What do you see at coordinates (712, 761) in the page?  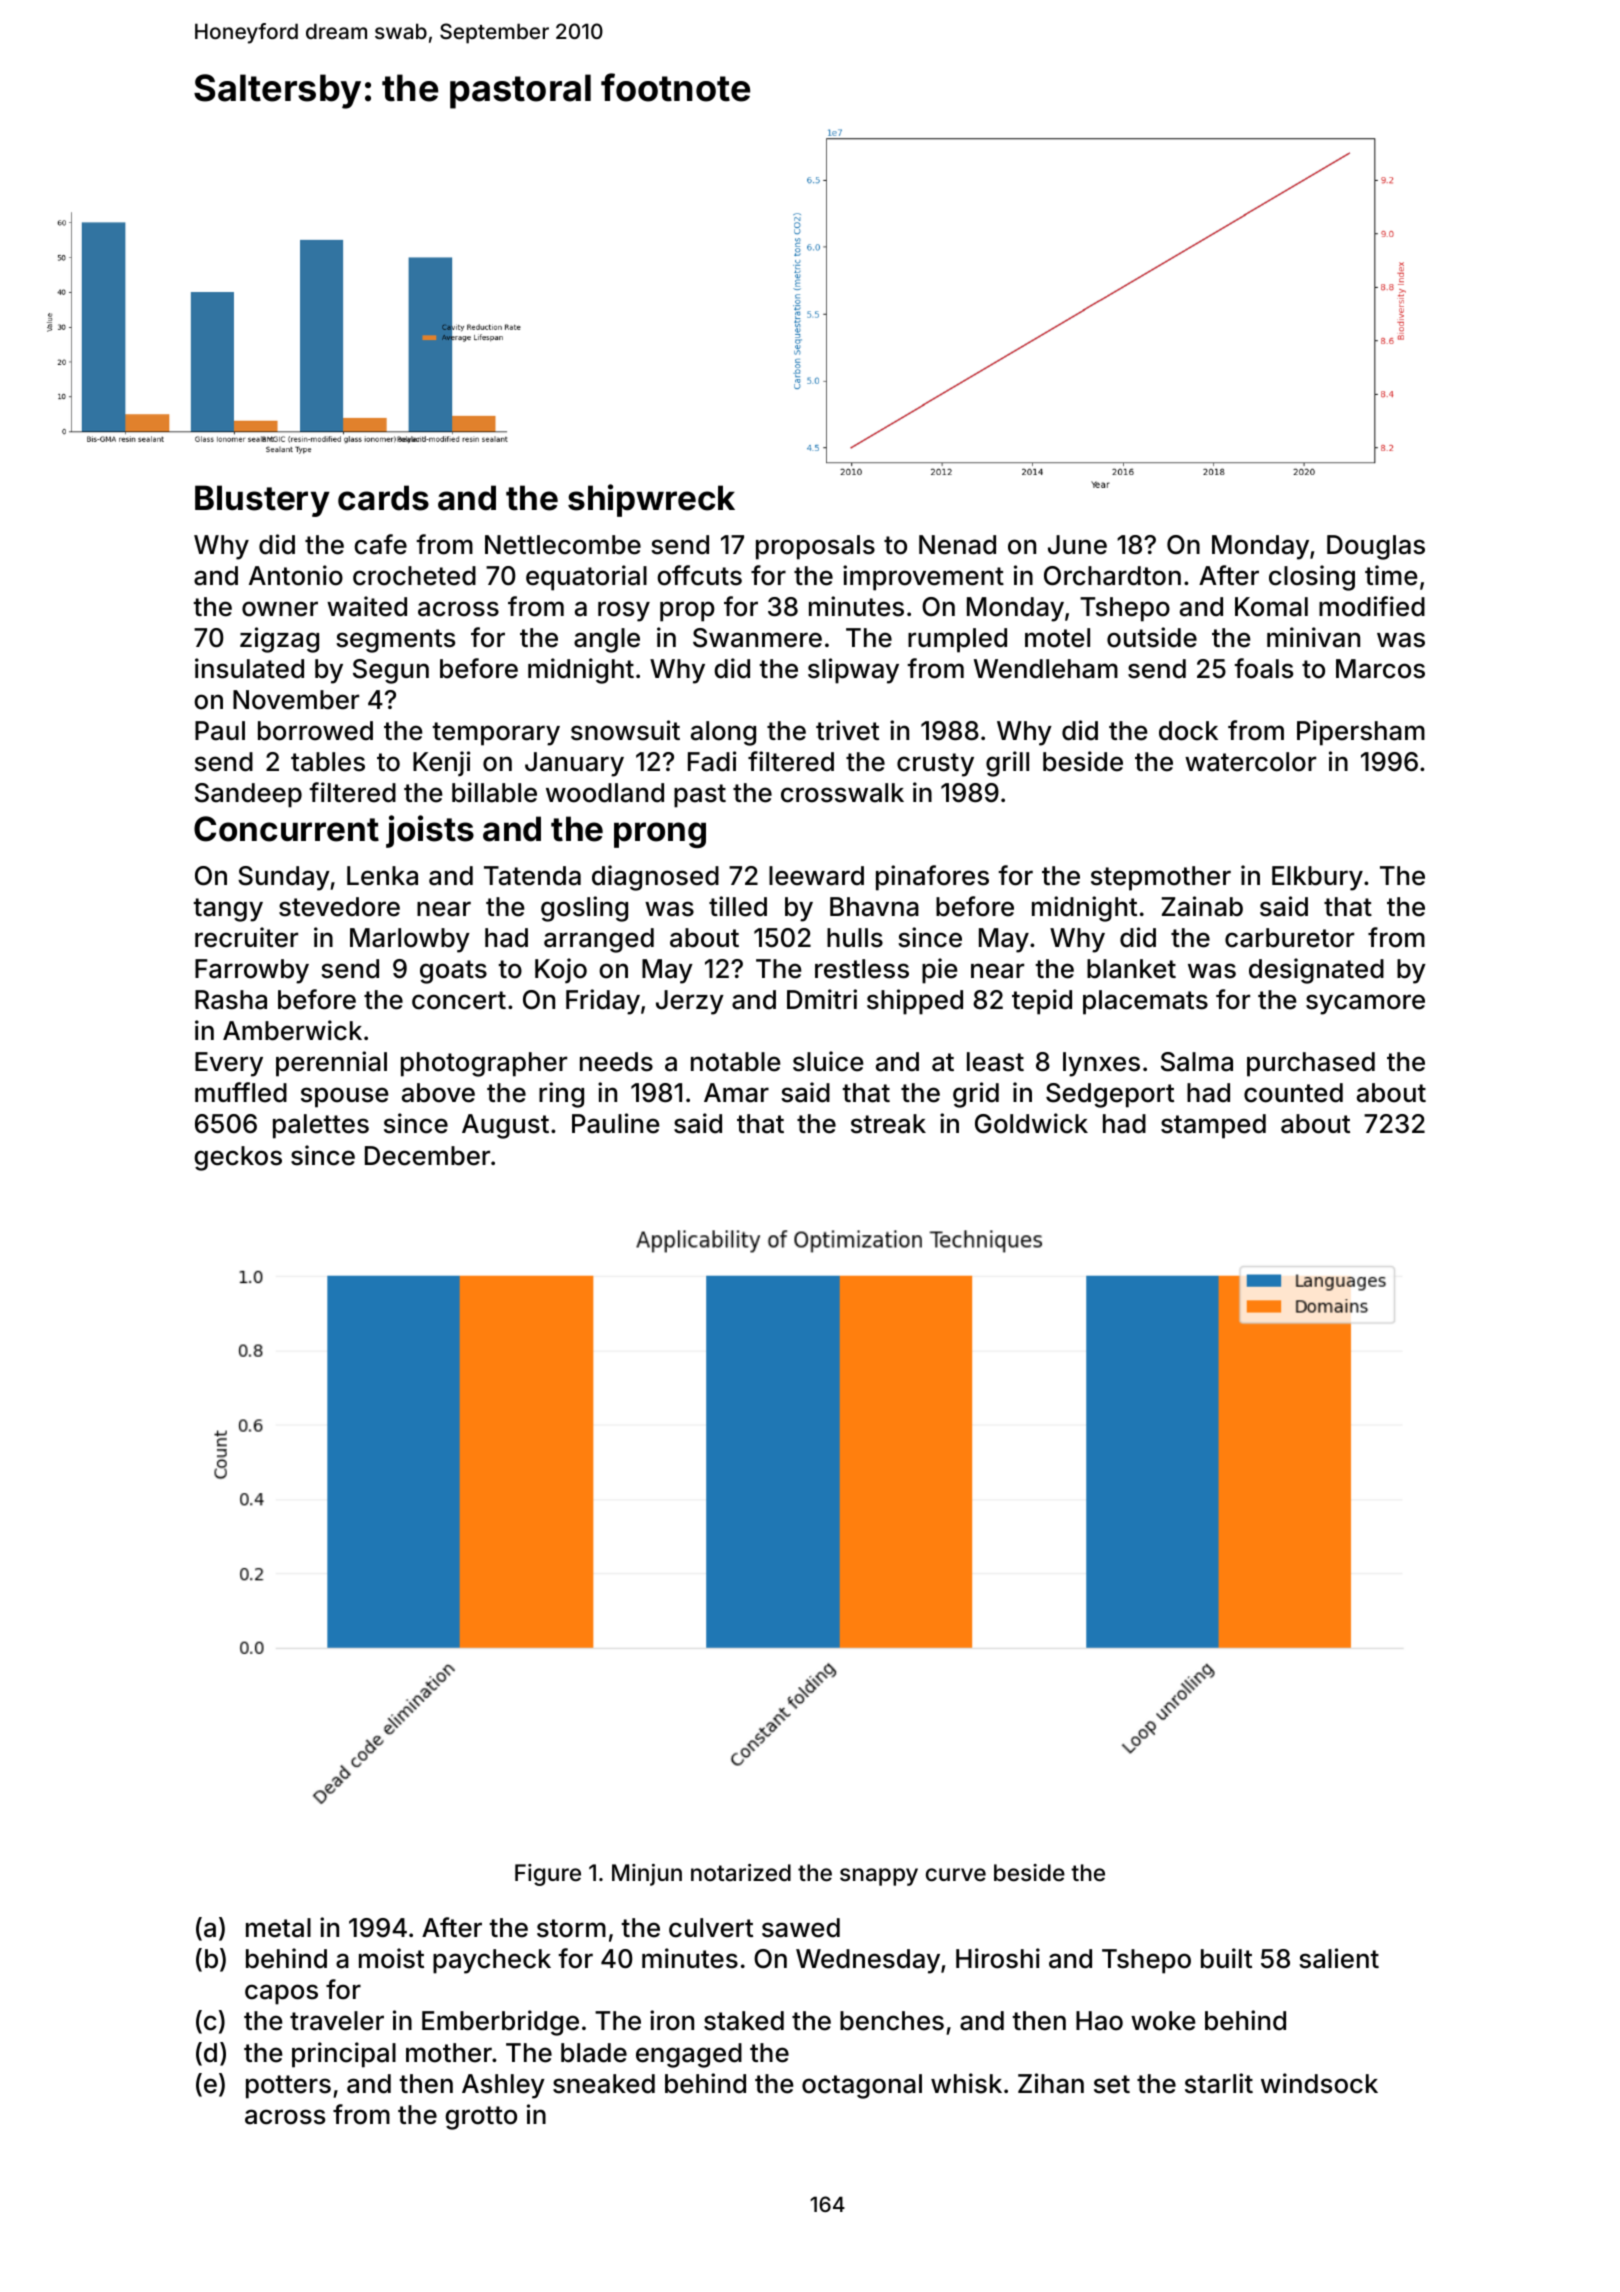 I see `Fadi` at bounding box center [712, 761].
